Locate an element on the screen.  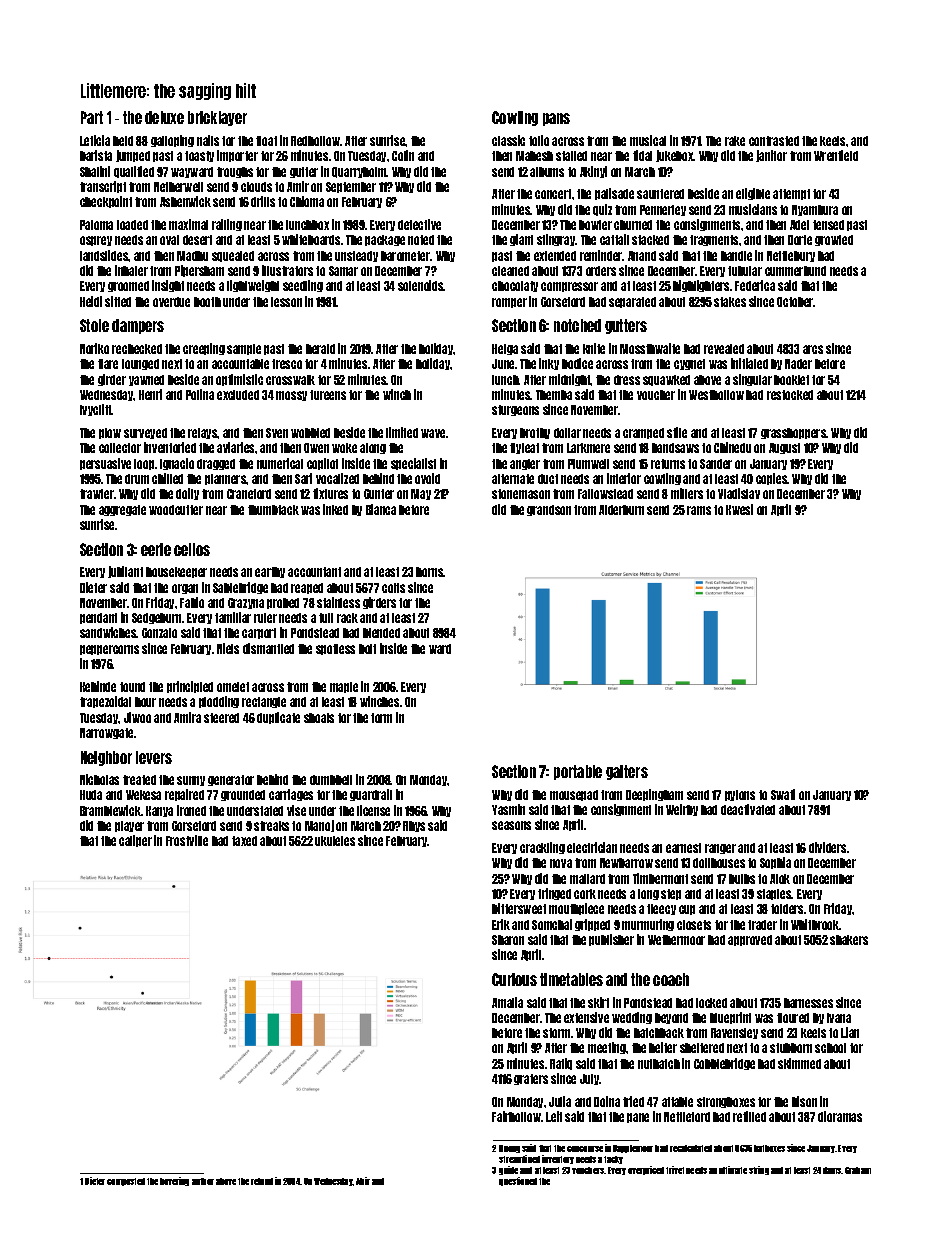
familiar is located at coordinates (233, 617).
